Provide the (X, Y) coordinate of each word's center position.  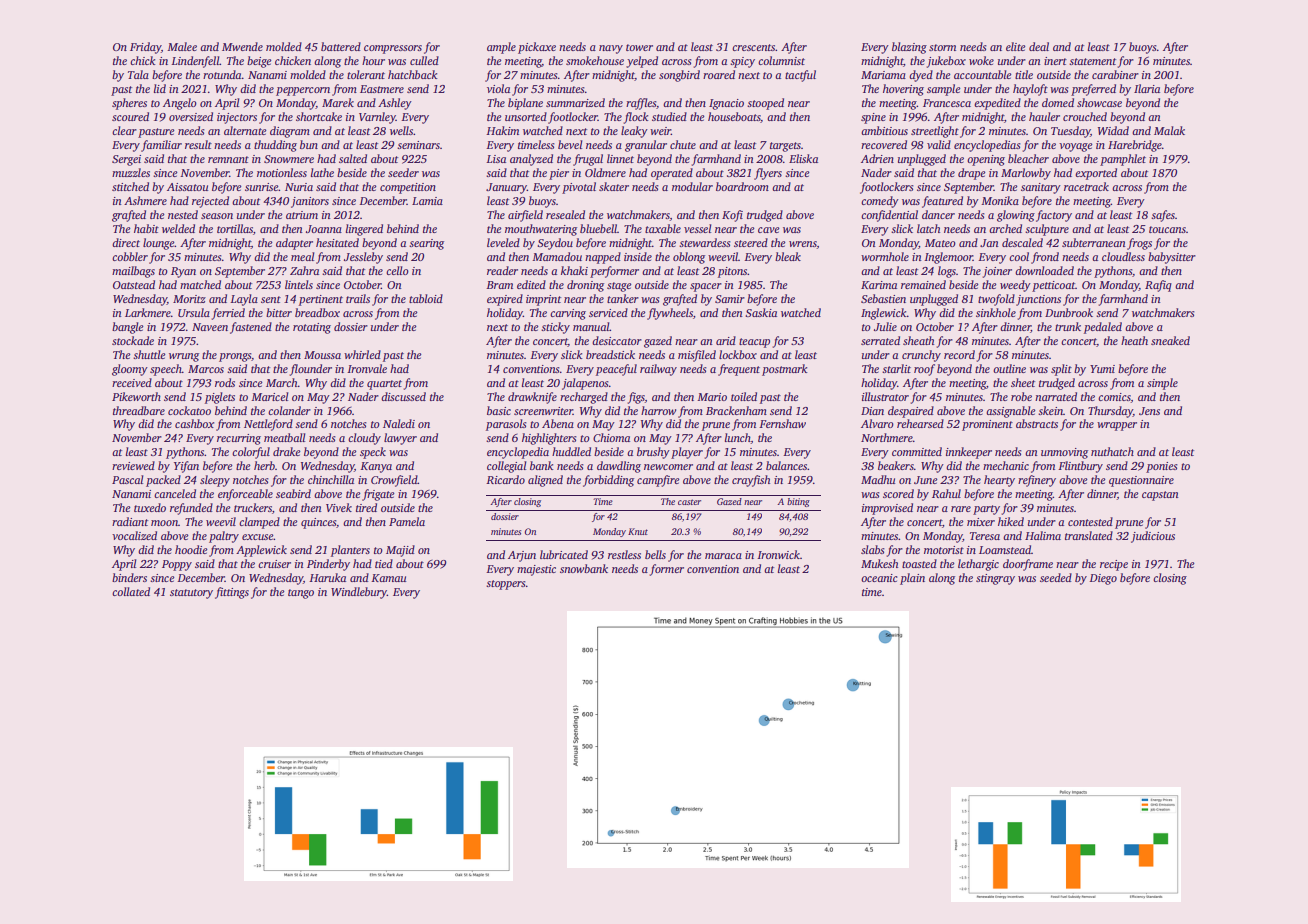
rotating (312, 328)
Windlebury (359, 593)
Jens (1149, 411)
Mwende (242, 46)
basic (499, 410)
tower (639, 47)
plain (912, 579)
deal (1039, 46)
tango (301, 594)
